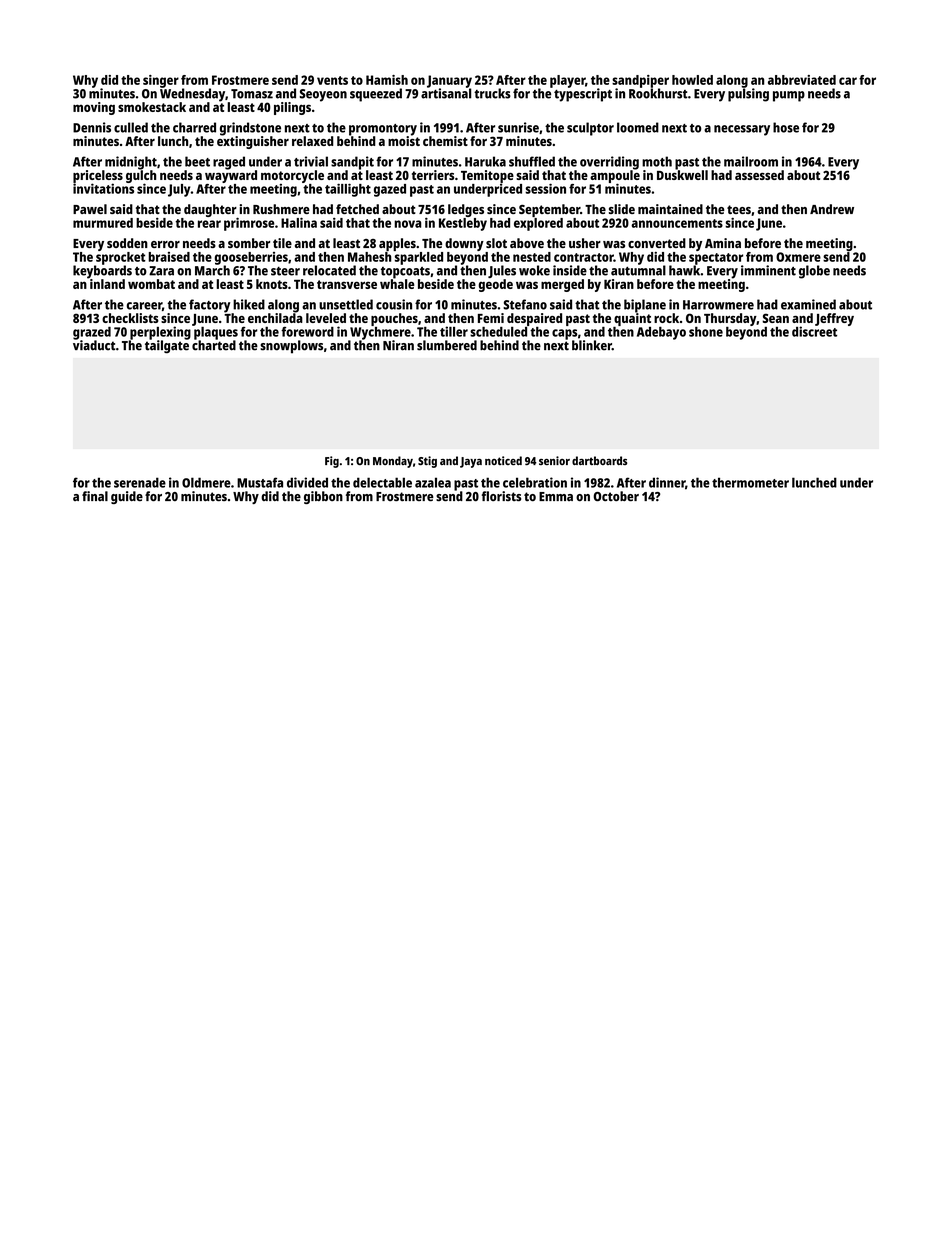 This screenshot has height=1233, width=952. I want to click on gibbon, so click(323, 497).
